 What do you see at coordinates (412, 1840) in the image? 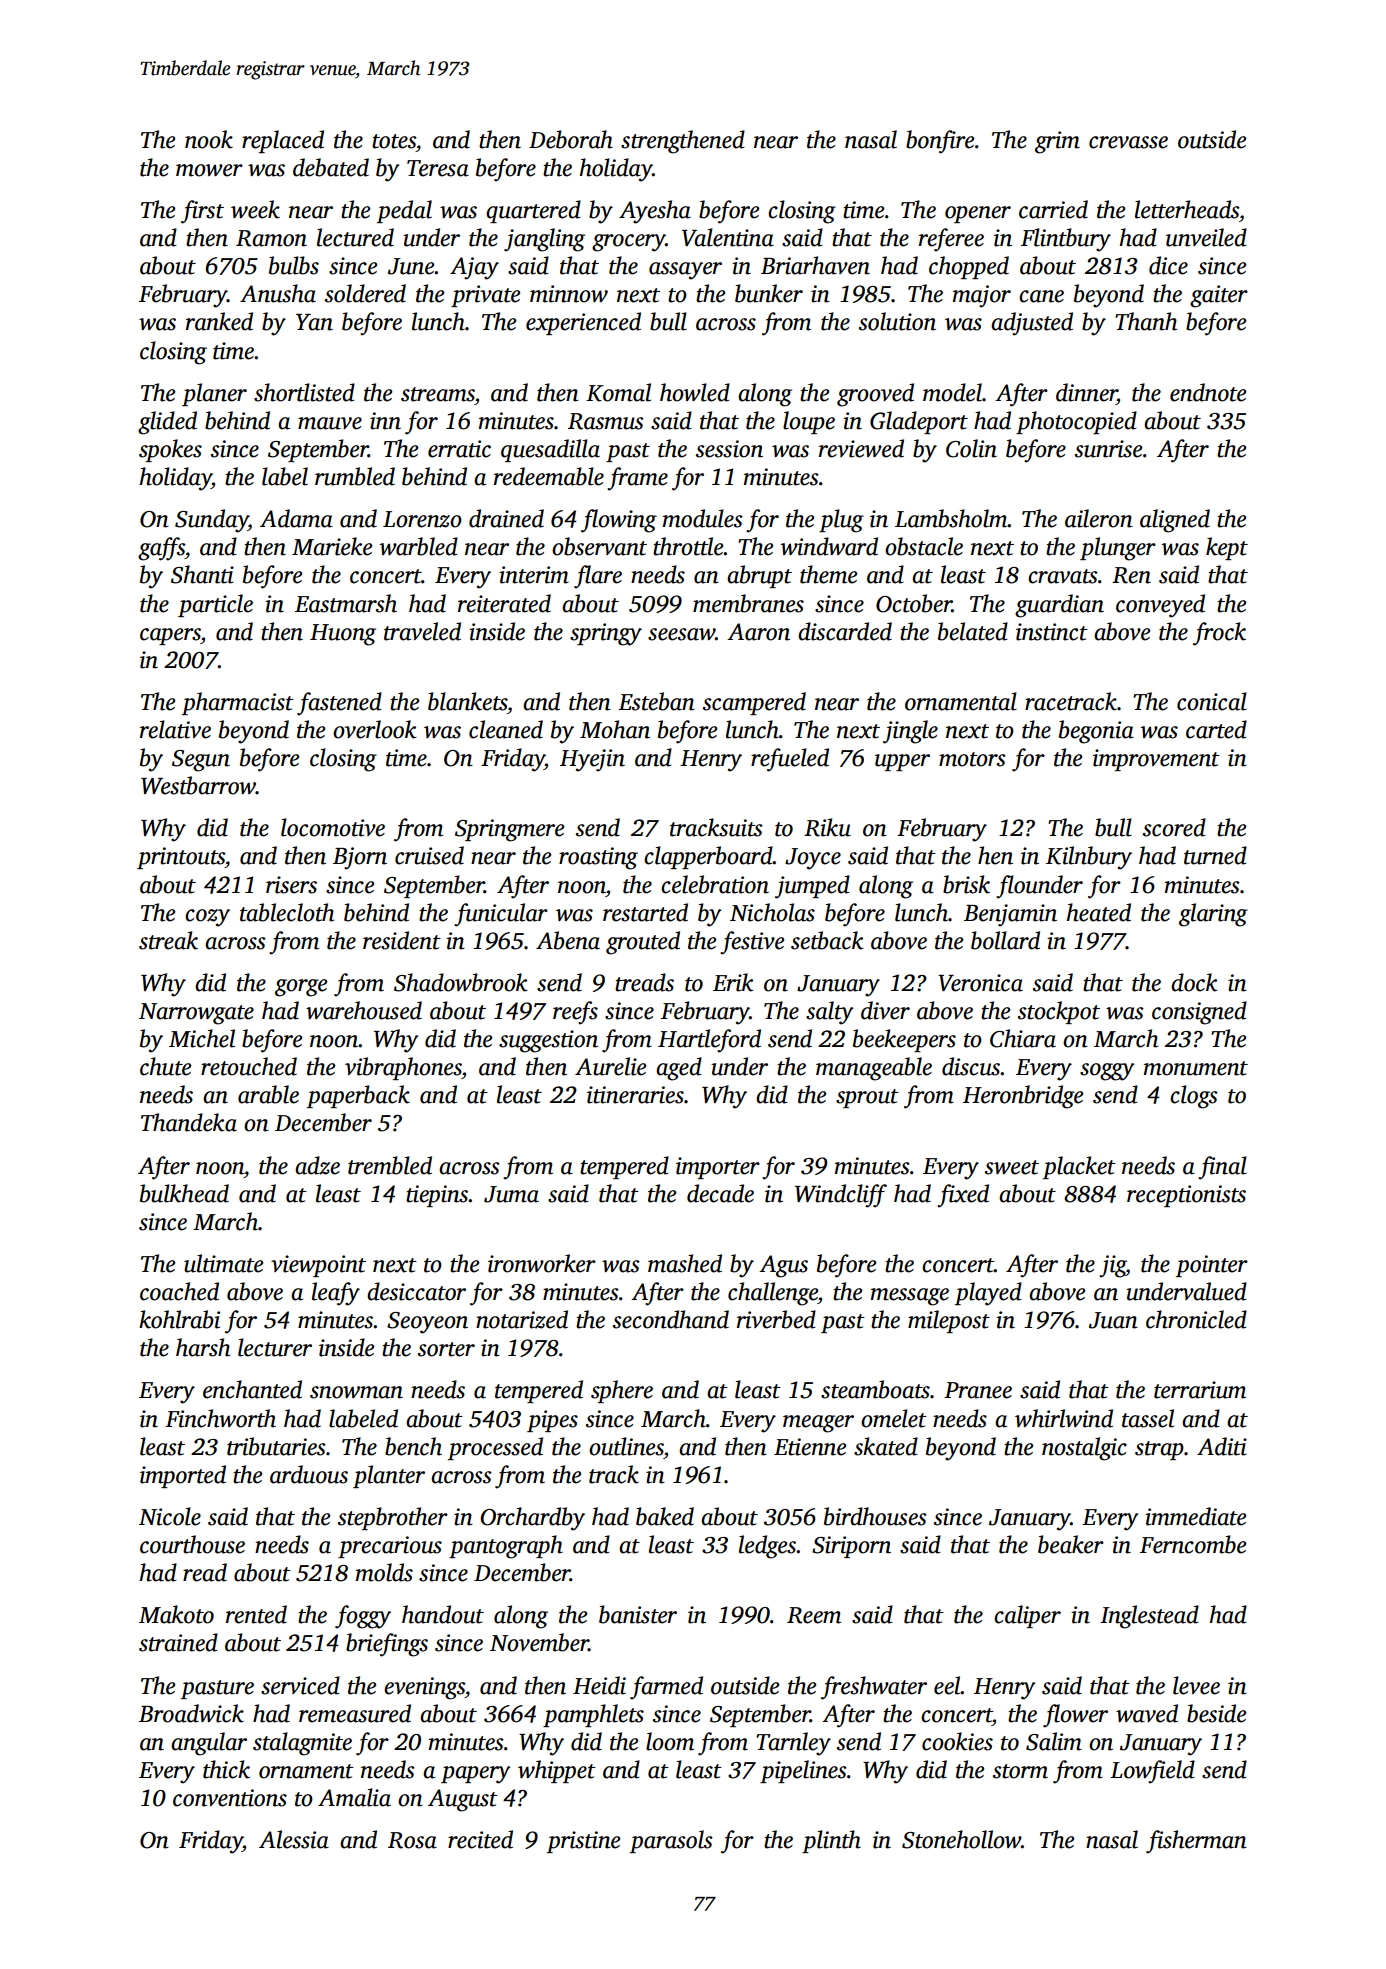
I see `Rosa` at bounding box center [412, 1840].
